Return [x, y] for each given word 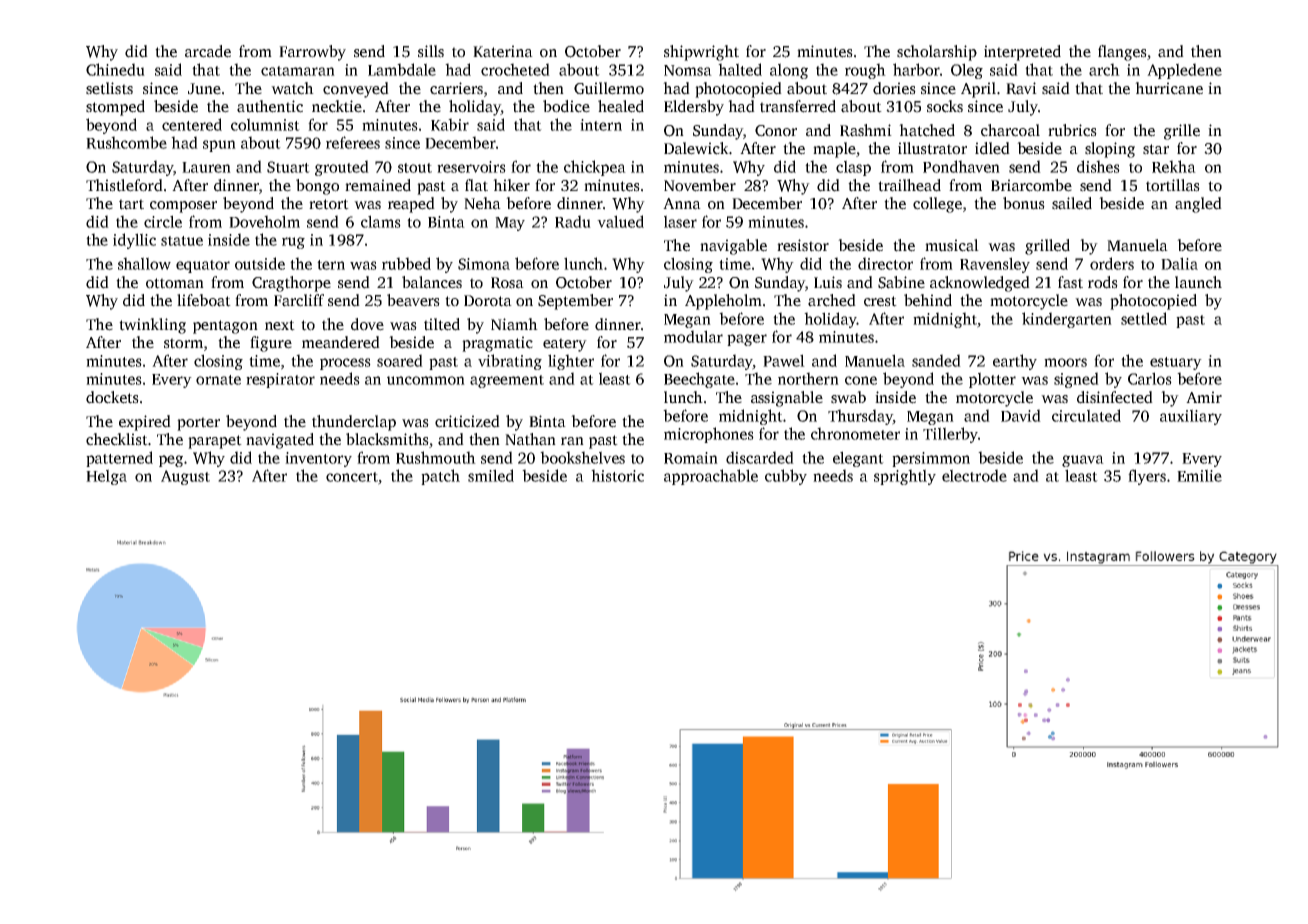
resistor [803, 245]
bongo [317, 187]
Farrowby [312, 53]
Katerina [503, 51]
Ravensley [995, 265]
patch [440, 477]
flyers [1147, 477]
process [345, 364]
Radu [573, 221]
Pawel [784, 360]
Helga [106, 477]
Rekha [1174, 166]
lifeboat [204, 300]
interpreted [1022, 53]
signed [1076, 380]
